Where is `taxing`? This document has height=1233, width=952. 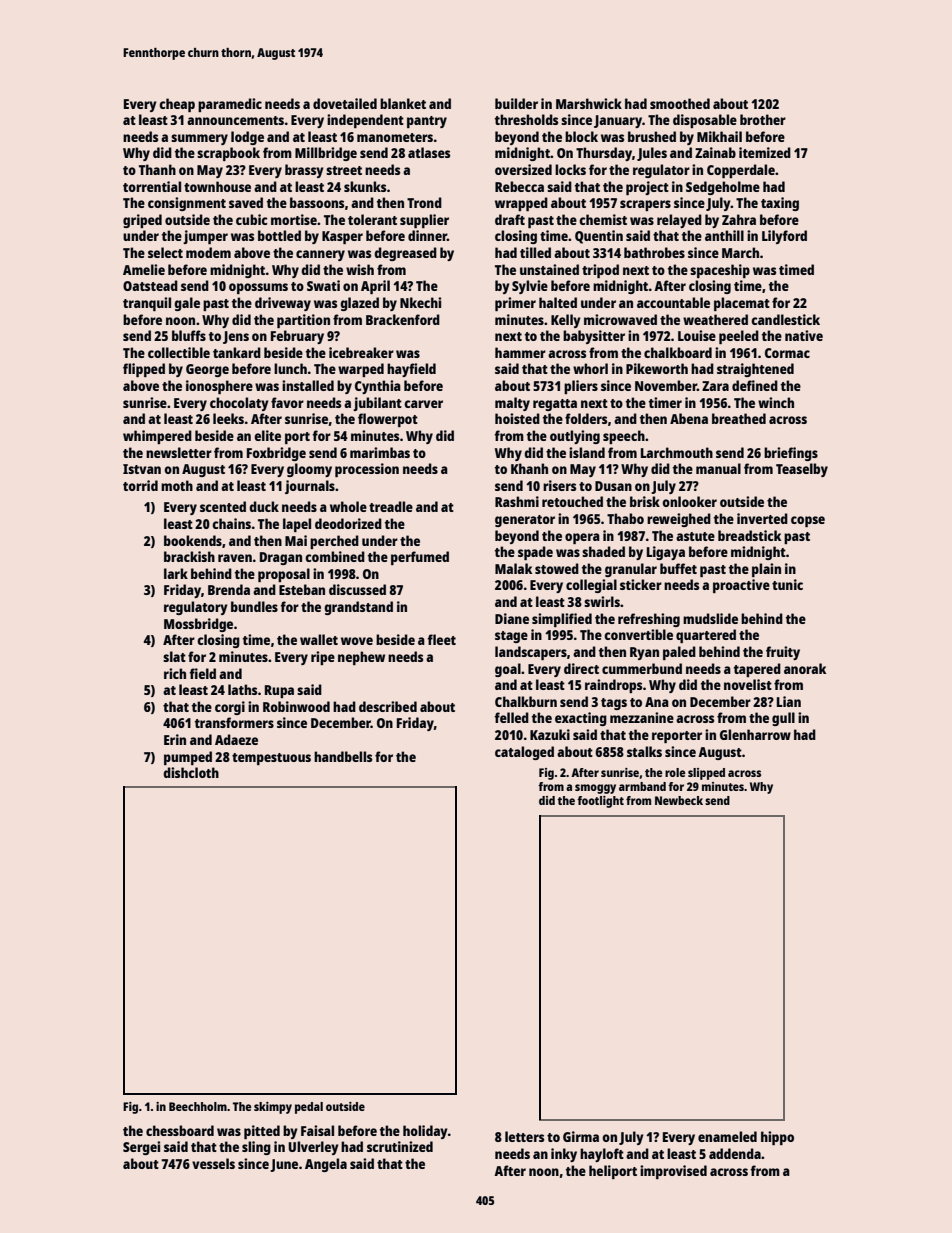
taxing is located at coordinates (780, 204).
